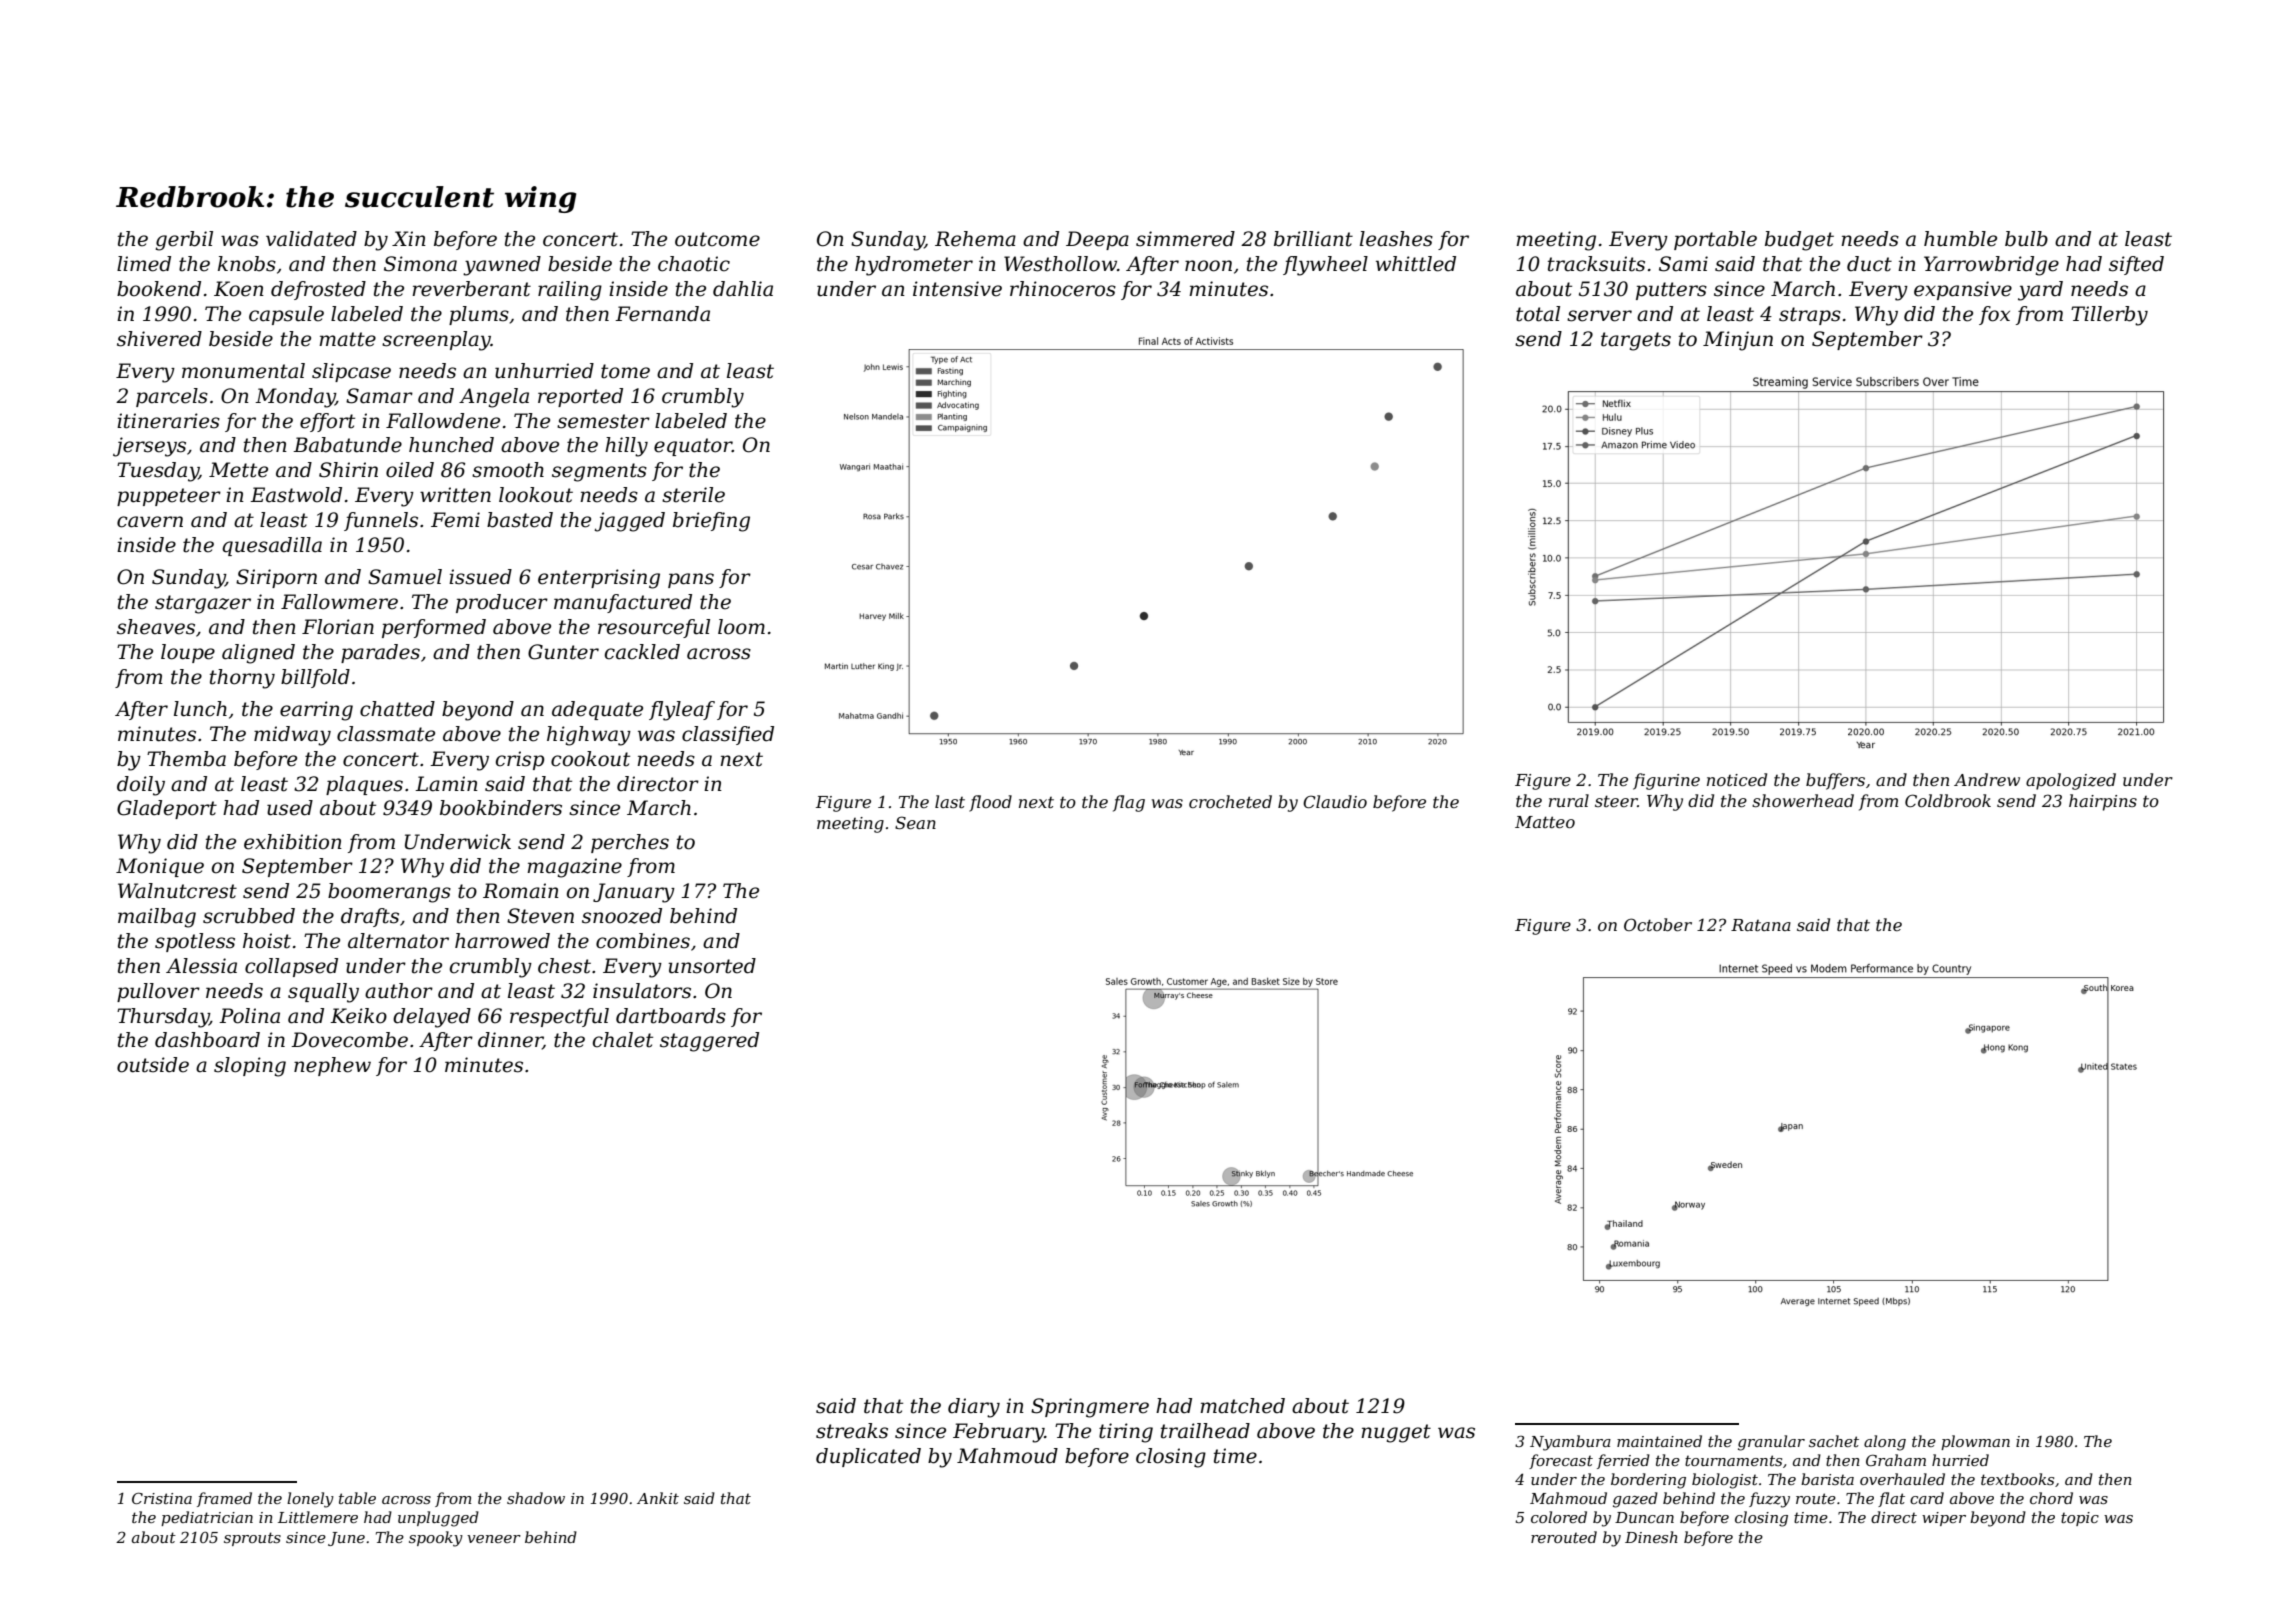 Image resolution: width=2292 pixels, height=1620 pixels. Describe the element at coordinates (252, 1539) in the document. I see `sprouts` at that location.
